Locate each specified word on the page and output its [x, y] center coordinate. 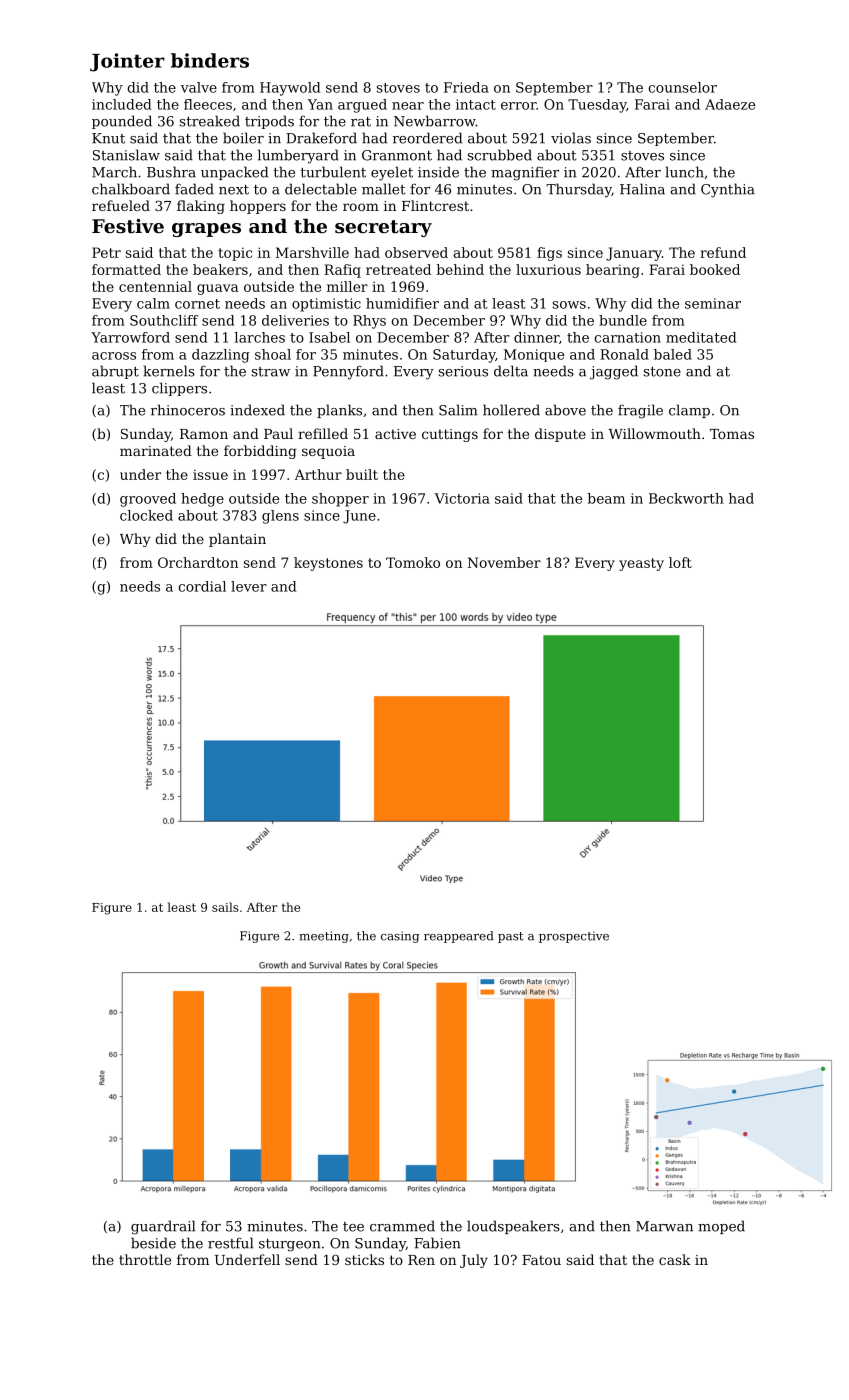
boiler [243, 138]
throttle [145, 1259]
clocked [146, 515]
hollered [511, 410]
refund [723, 252]
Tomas [732, 434]
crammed [402, 1226]
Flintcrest [435, 205]
